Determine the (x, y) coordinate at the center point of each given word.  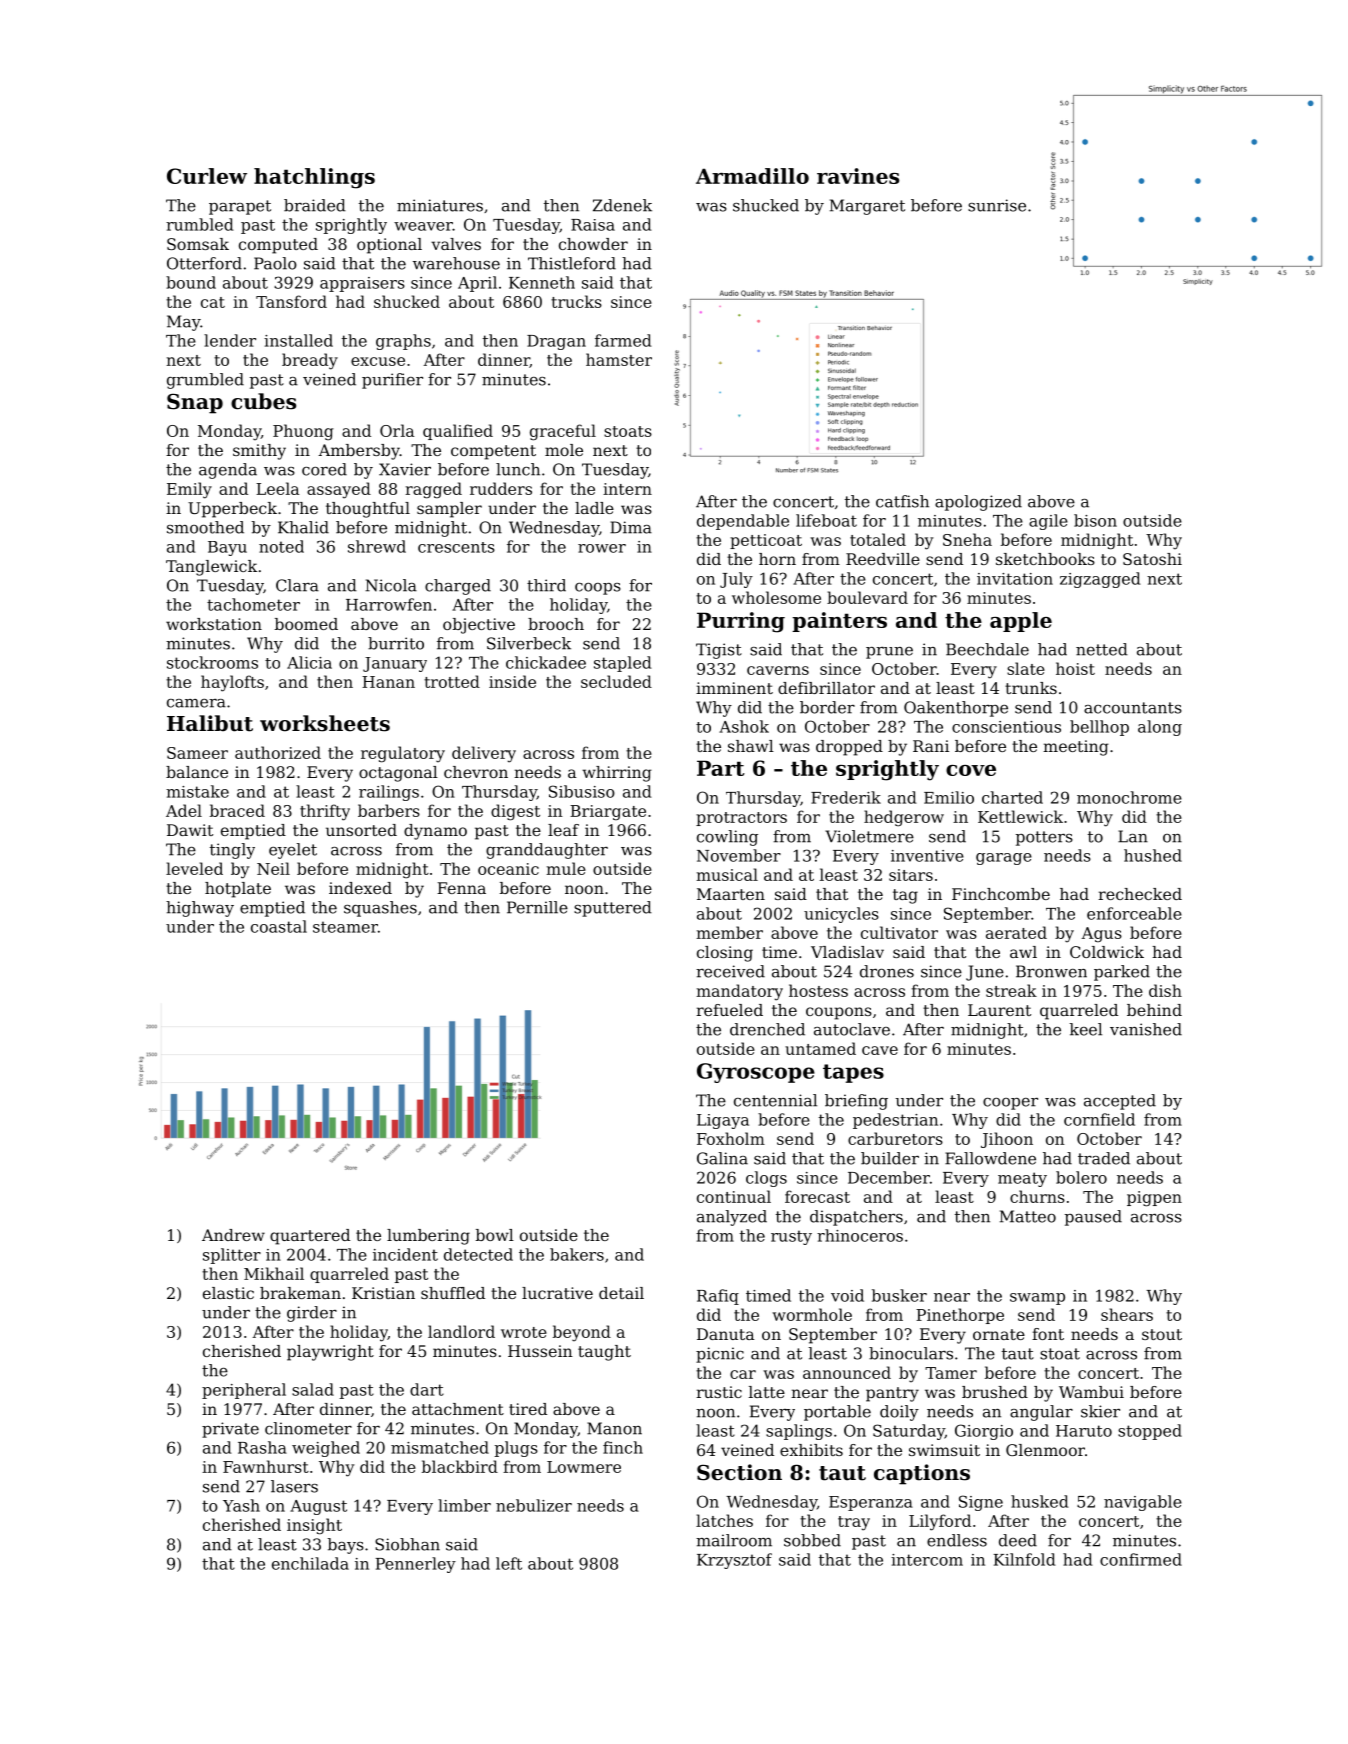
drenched (767, 1029)
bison (1095, 520)
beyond (582, 1333)
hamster (619, 359)
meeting (1076, 748)
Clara (297, 585)
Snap (195, 404)
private (230, 1430)
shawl (751, 746)
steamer (345, 927)
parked (1122, 973)
